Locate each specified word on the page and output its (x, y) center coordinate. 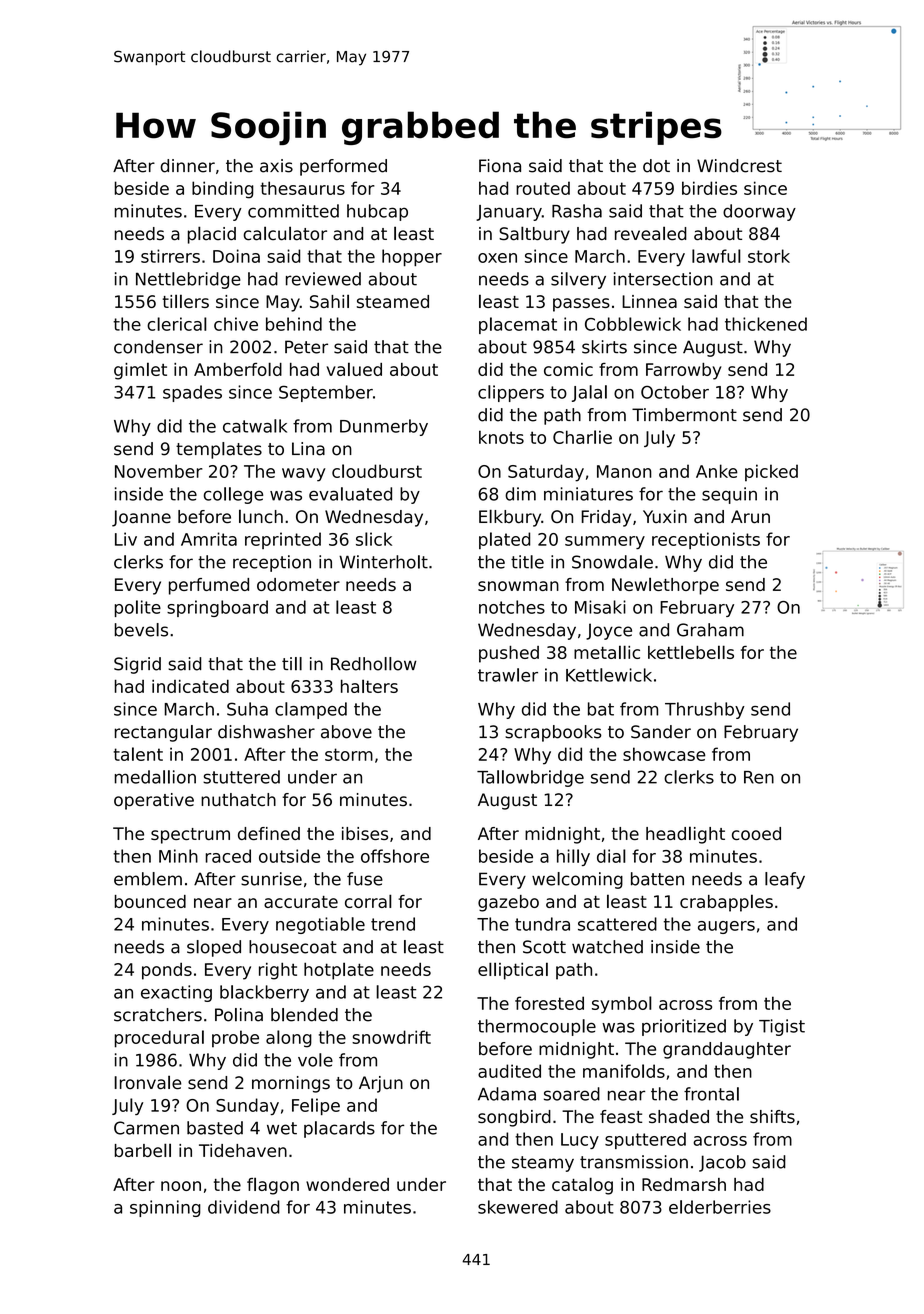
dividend (244, 1207)
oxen (497, 258)
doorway (759, 212)
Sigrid (137, 665)
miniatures (588, 494)
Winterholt (383, 562)
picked (771, 473)
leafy (785, 880)
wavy (304, 475)
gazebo (508, 903)
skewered (518, 1207)
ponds (167, 971)
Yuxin (665, 516)
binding (223, 190)
